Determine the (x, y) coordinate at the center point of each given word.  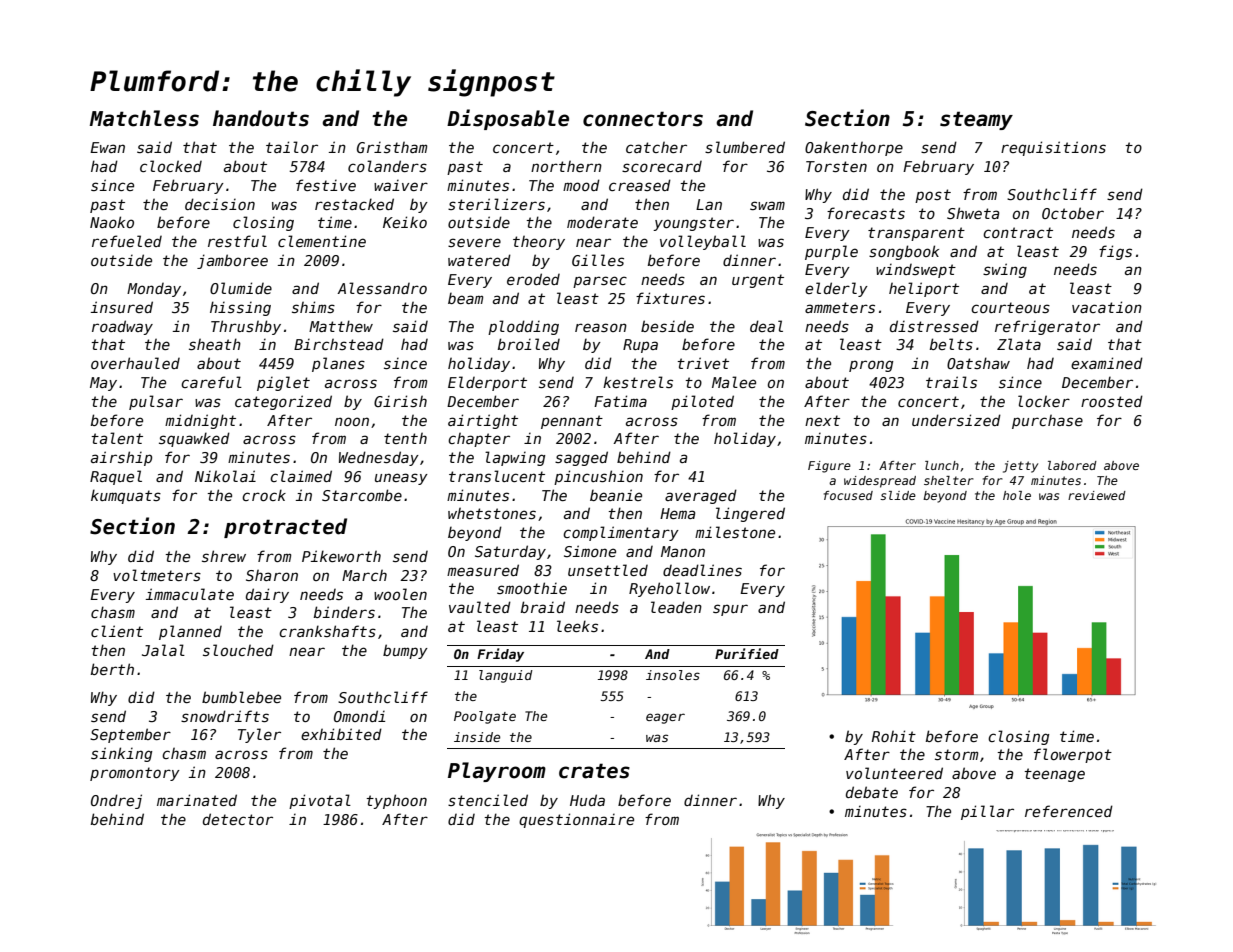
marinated (197, 800)
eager (665, 718)
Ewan (107, 147)
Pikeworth (341, 556)
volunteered (894, 773)
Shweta (973, 213)
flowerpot (1073, 755)
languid (506, 676)
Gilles (598, 260)
